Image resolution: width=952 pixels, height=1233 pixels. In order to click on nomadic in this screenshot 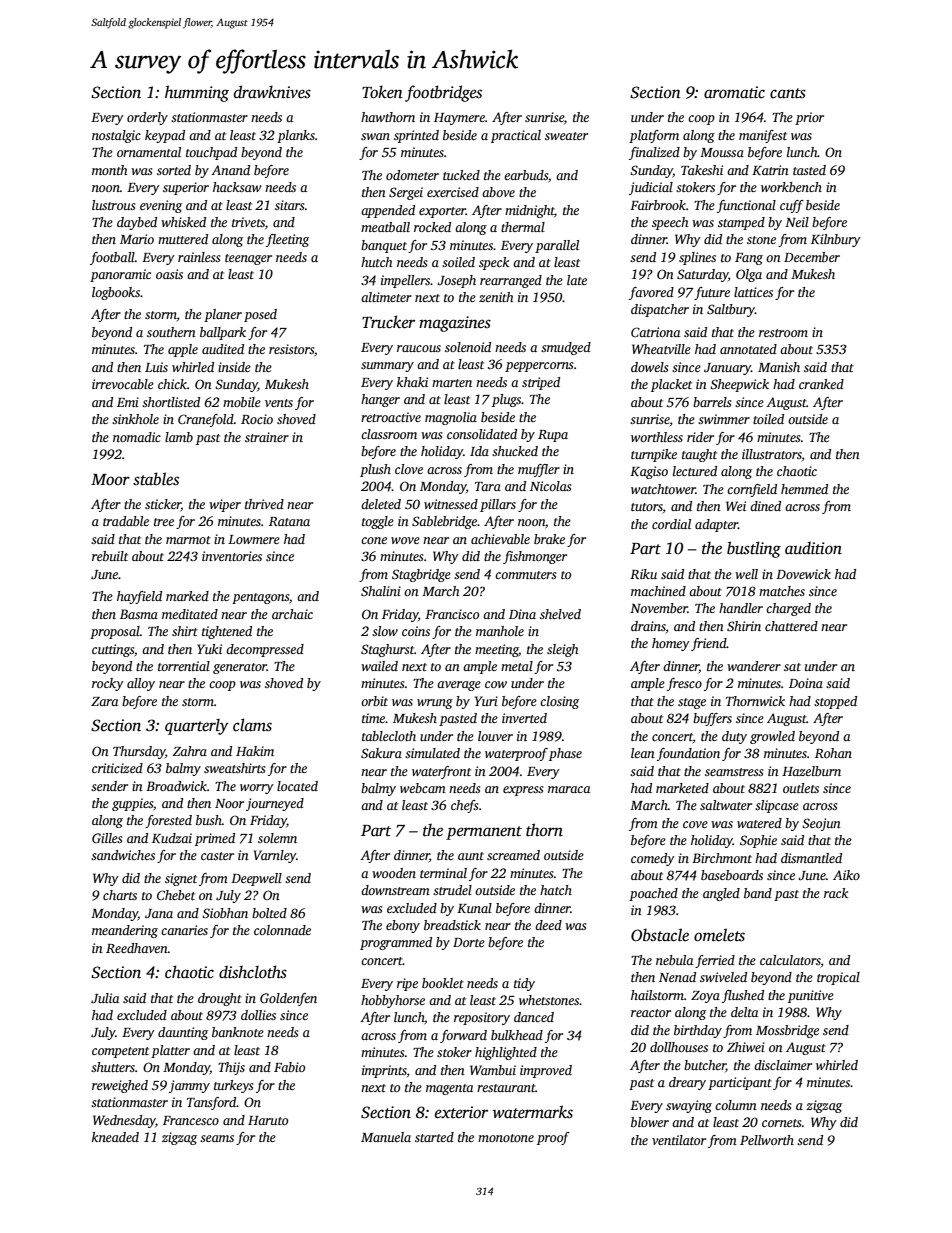, I will do `click(137, 437)`.
